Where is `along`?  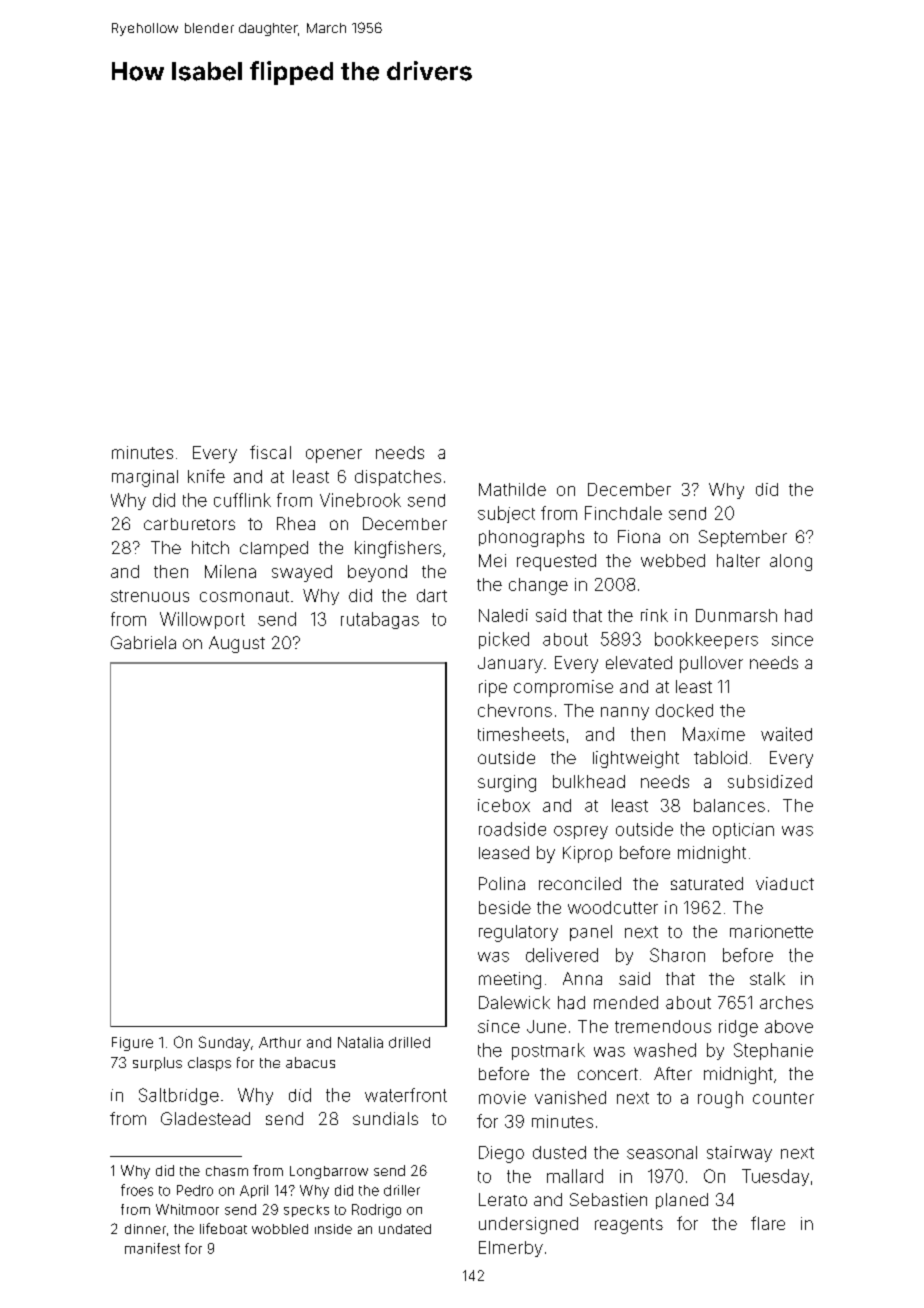 along is located at coordinates (791, 562).
